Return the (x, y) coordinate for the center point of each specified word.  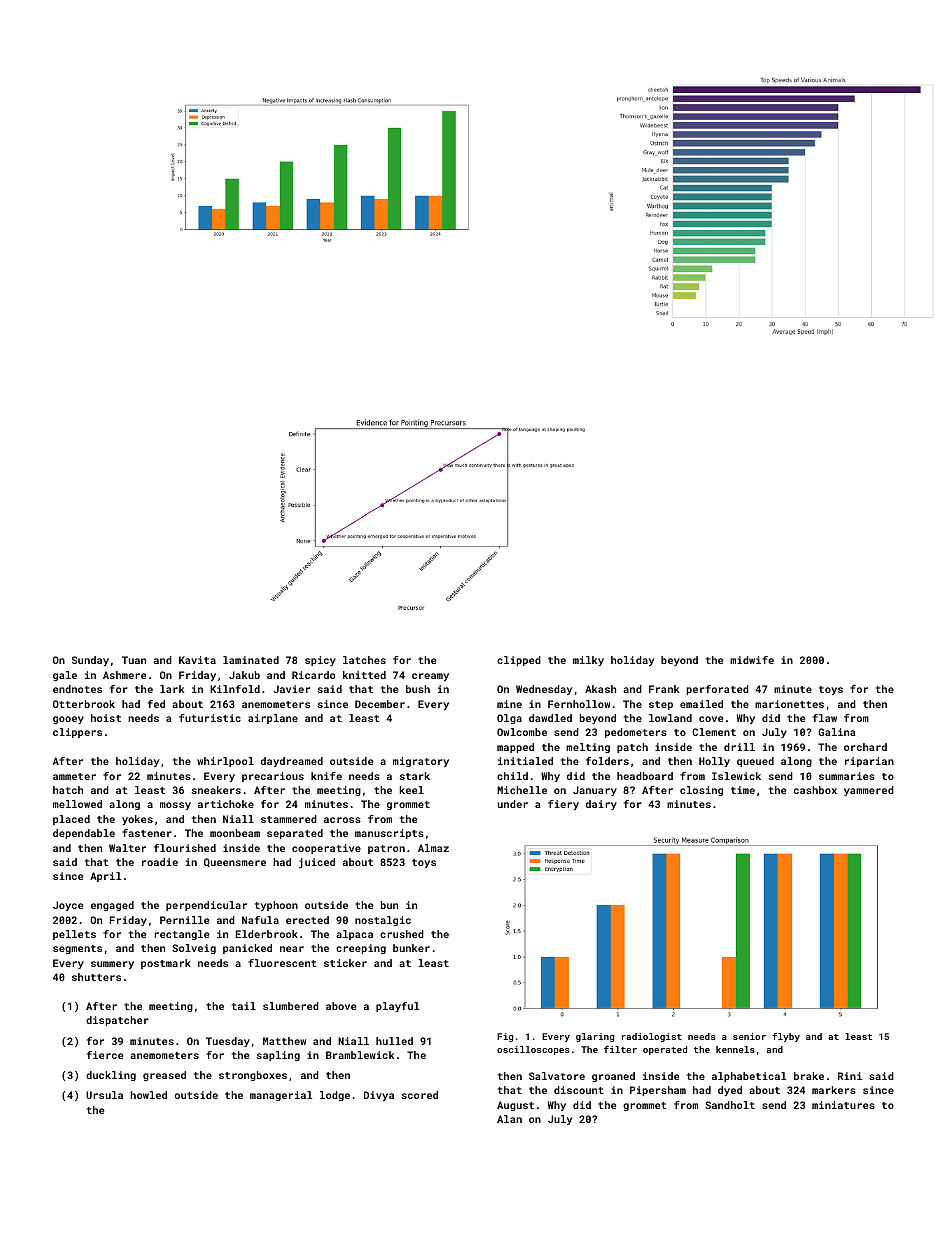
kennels (735, 1049)
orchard (865, 747)
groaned (613, 1077)
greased (164, 1076)
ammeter (74, 776)
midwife (752, 660)
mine (509, 704)
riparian (869, 762)
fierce (105, 1055)
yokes (137, 820)
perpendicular (206, 906)
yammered (869, 791)
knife (326, 776)
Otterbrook (84, 704)
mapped (515, 748)
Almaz (433, 848)
